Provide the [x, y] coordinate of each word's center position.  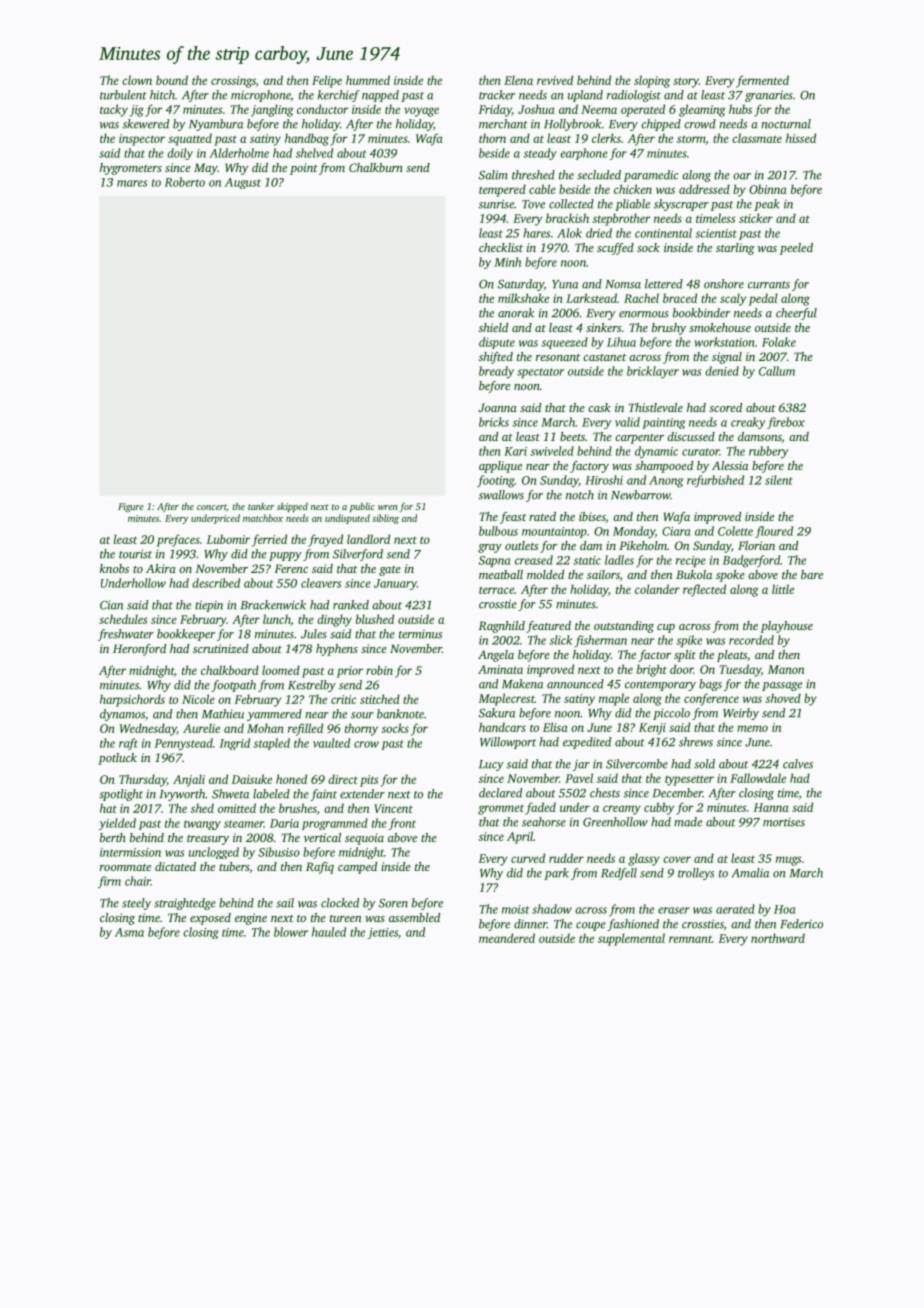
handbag [307, 139]
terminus [420, 634]
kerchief [339, 96]
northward [778, 938]
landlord [368, 539]
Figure [131, 507]
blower [291, 932]
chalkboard [230, 670]
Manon [786, 669]
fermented [762, 81]
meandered [507, 938]
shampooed [664, 467]
